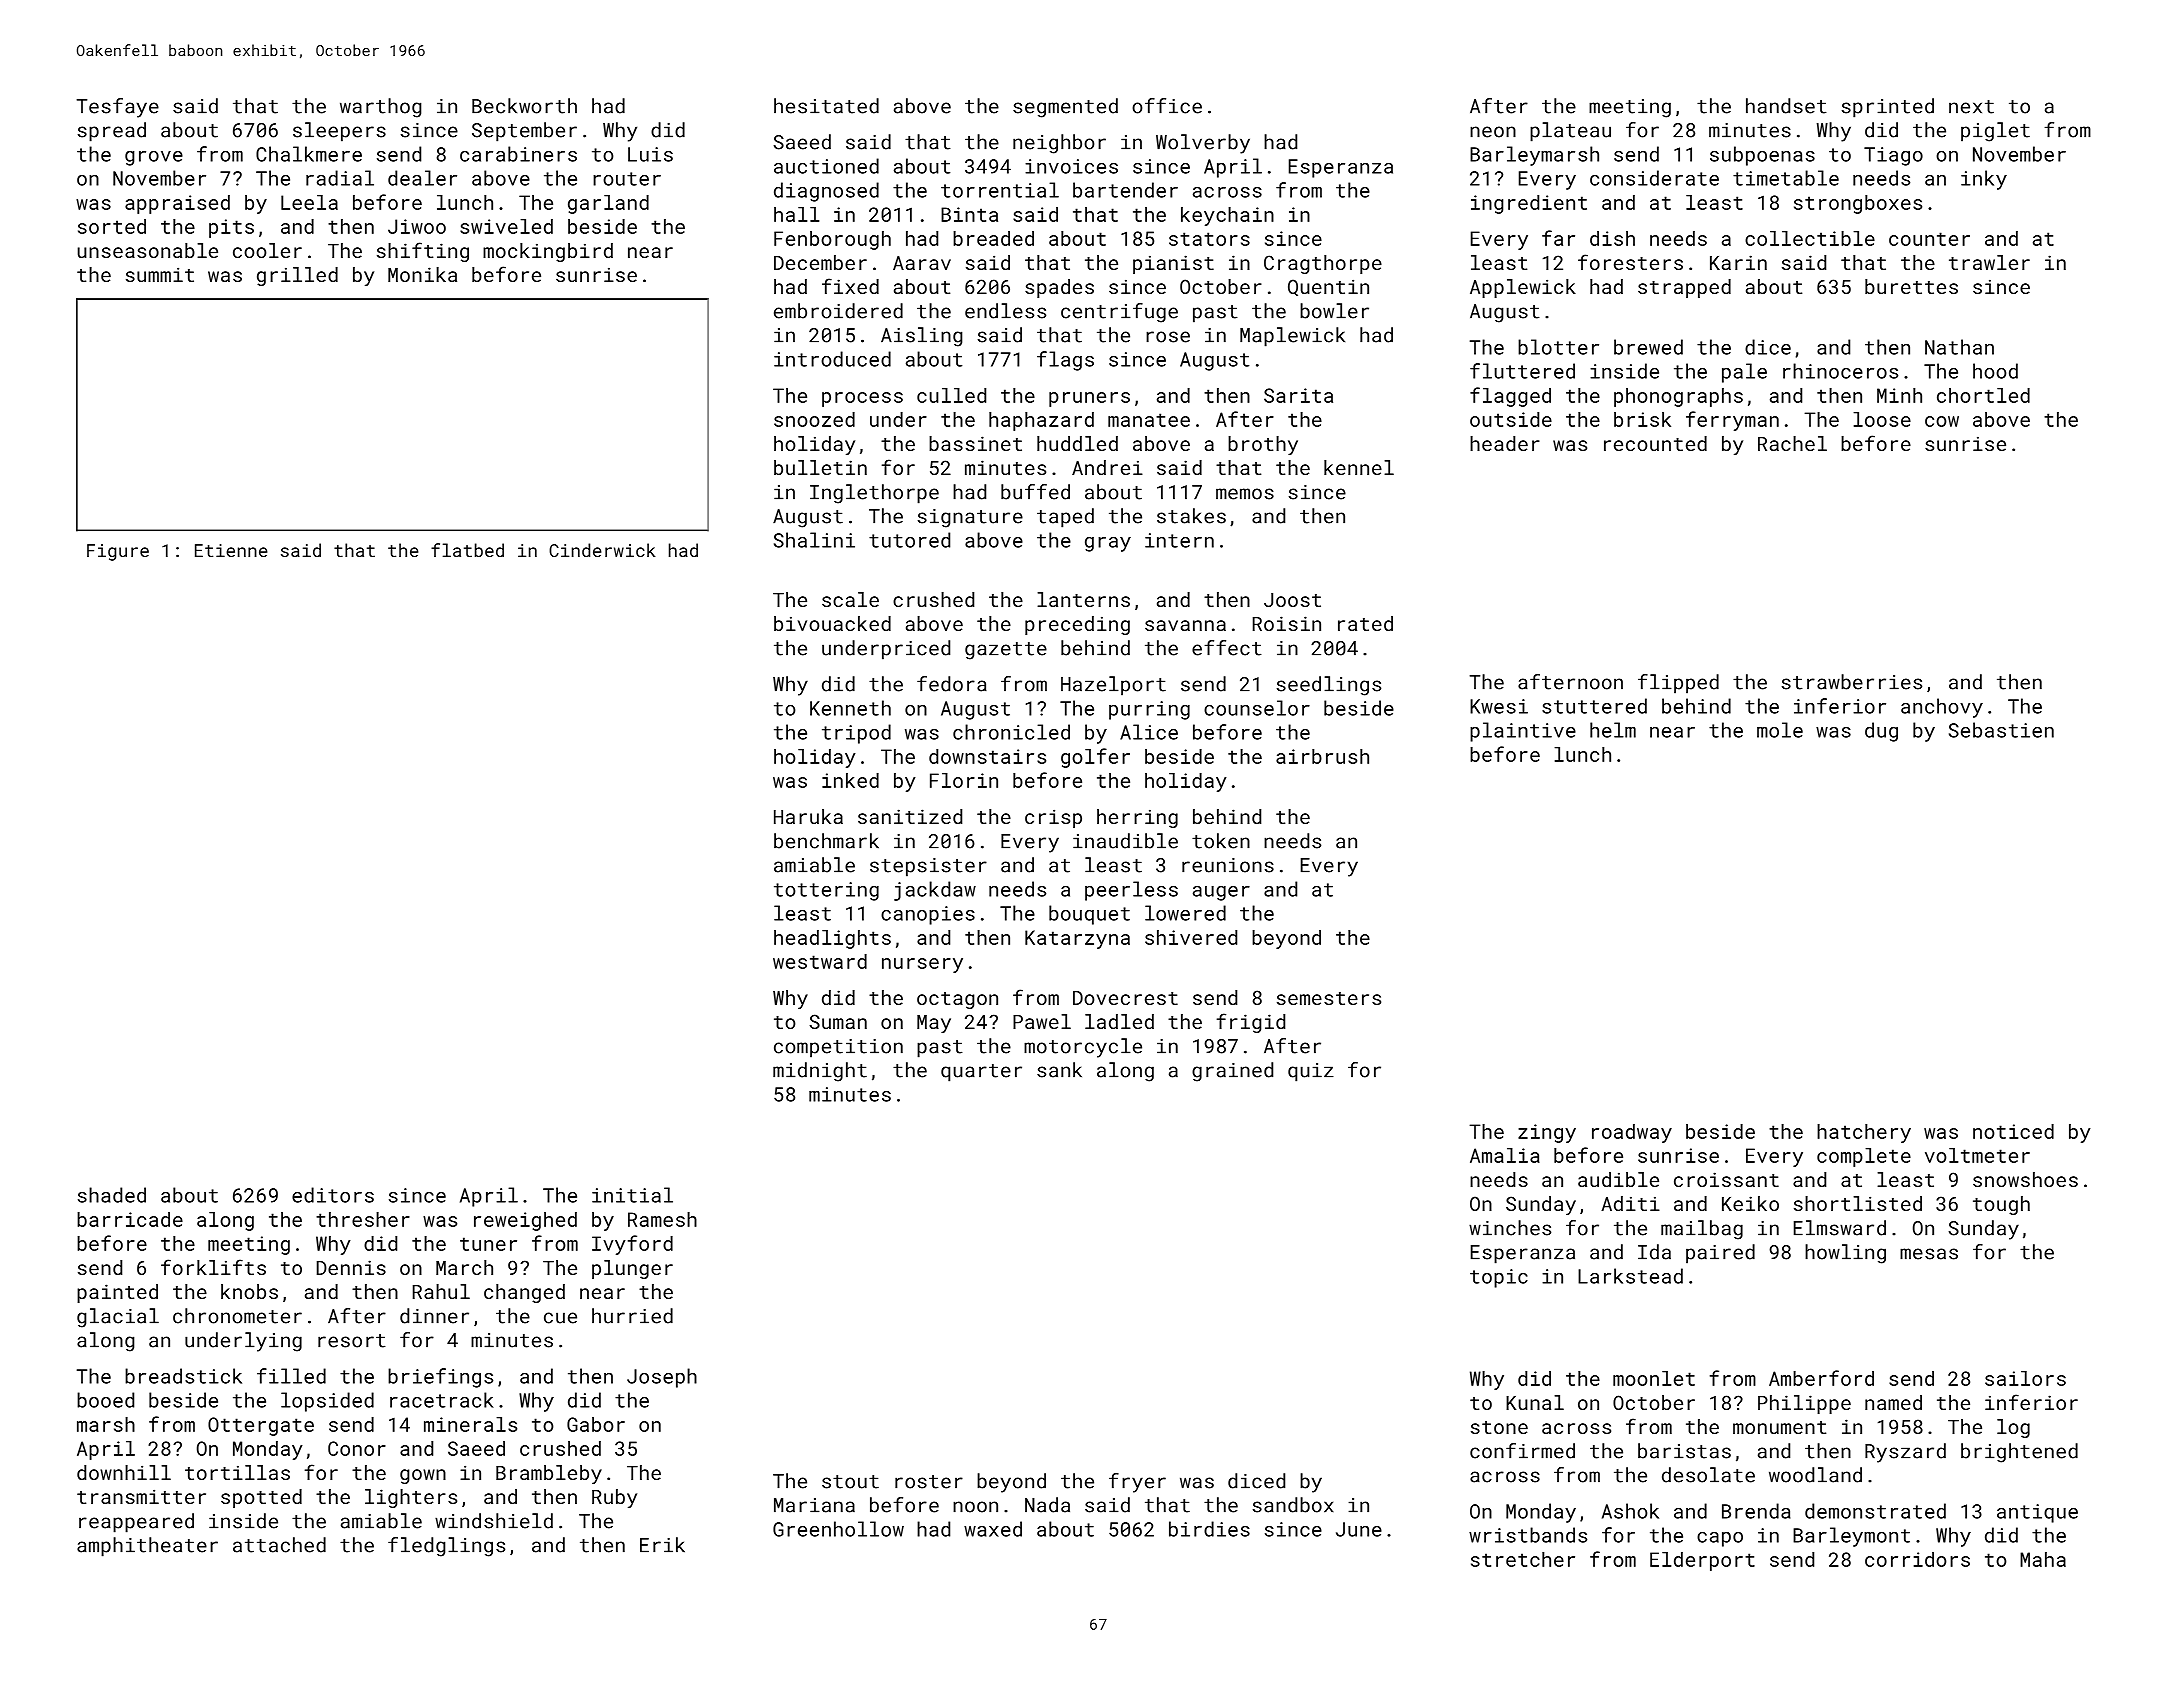  Describe the element at coordinates (1149, 420) in the page. I see `manatee` at that location.
